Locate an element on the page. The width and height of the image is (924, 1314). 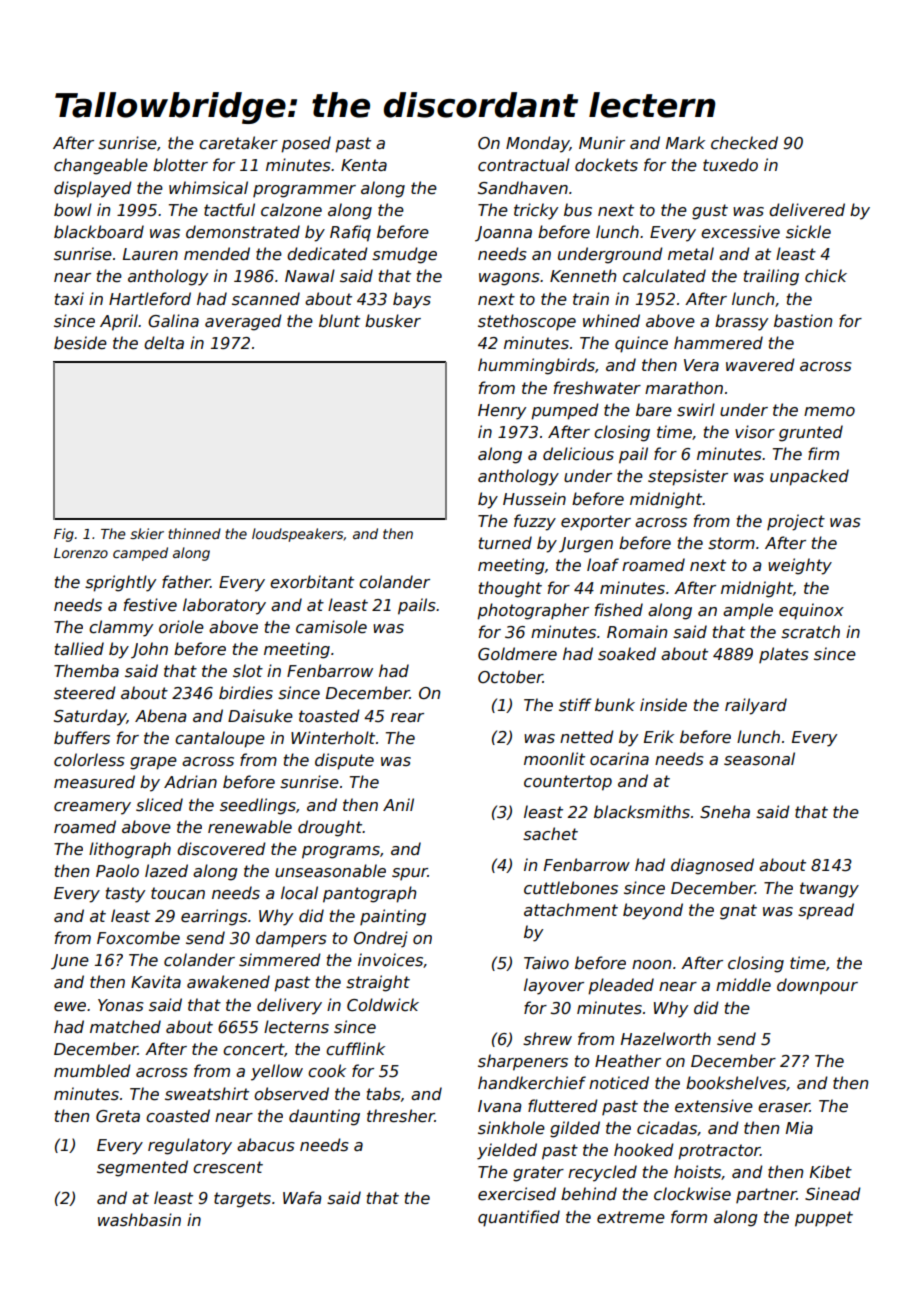
daunting is located at coordinates (324, 1117).
